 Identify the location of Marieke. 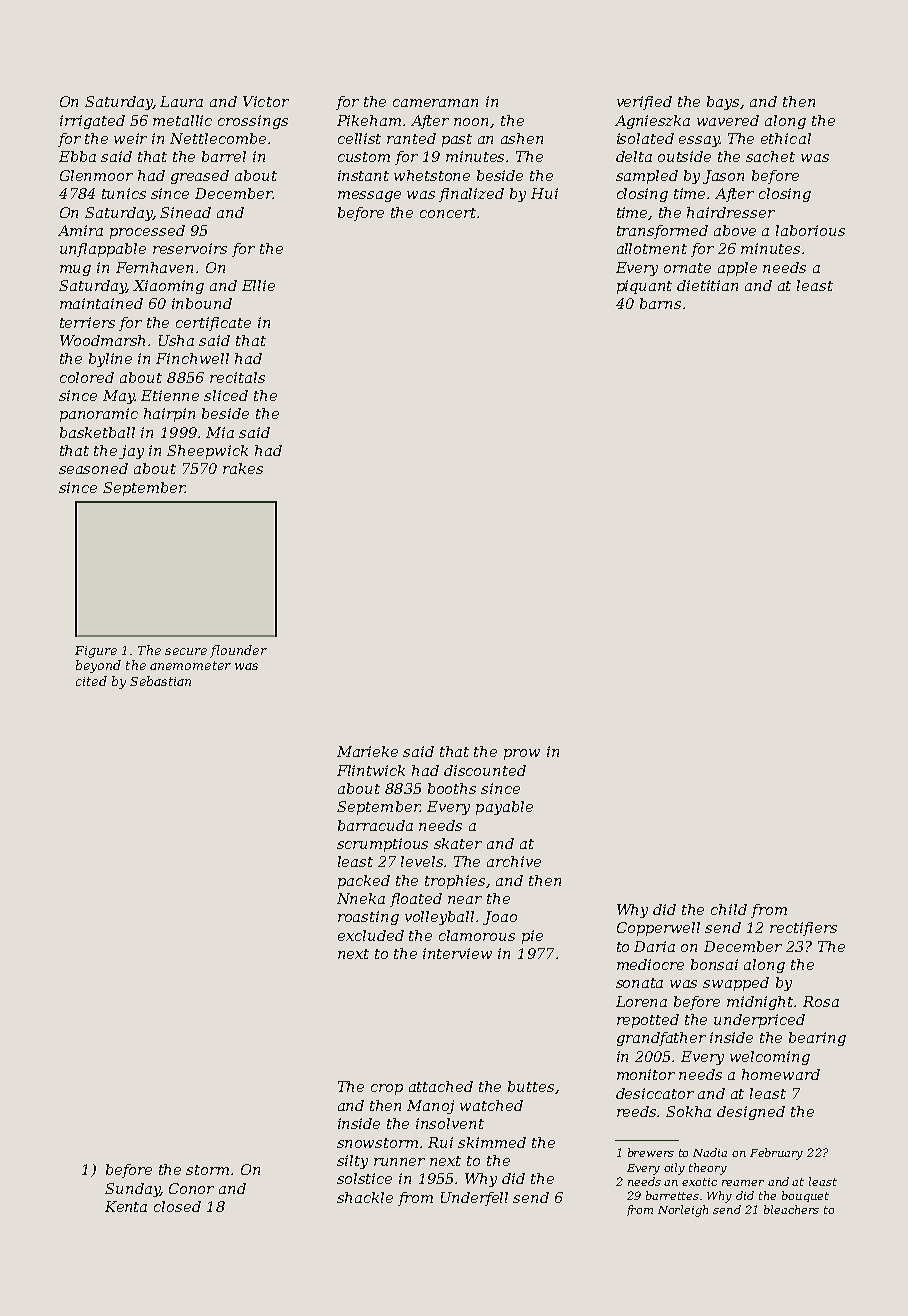
(367, 751).
